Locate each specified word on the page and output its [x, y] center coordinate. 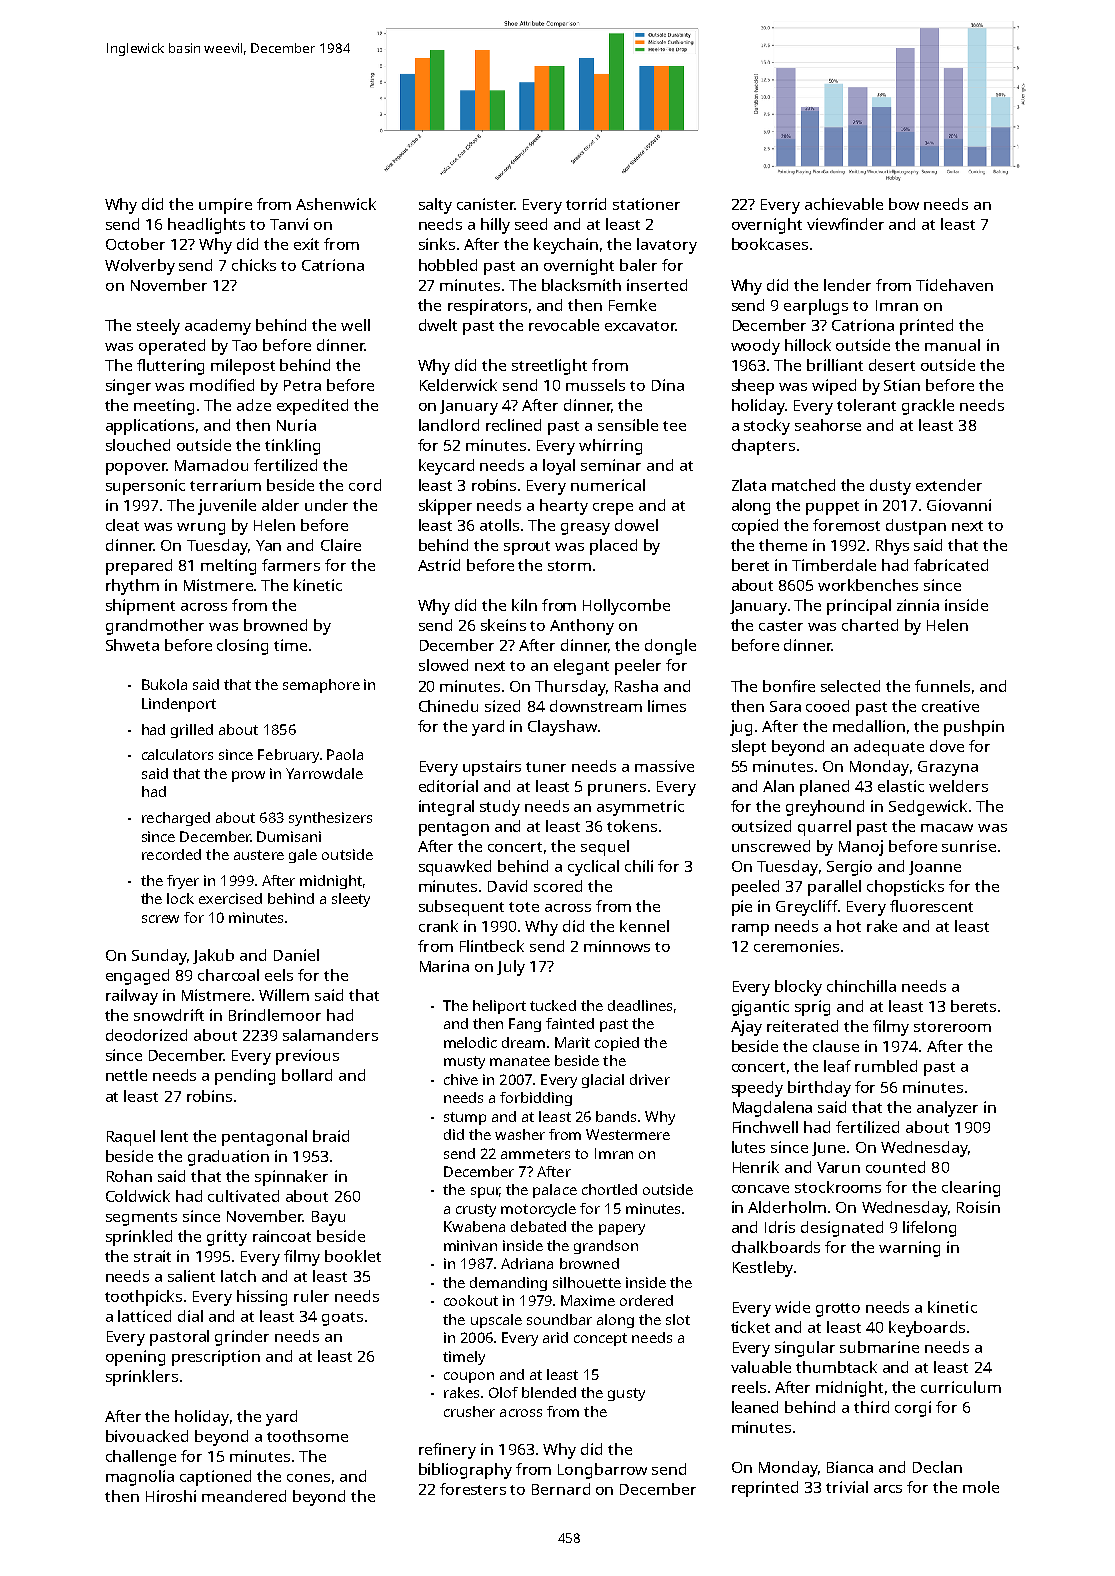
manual [952, 345]
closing [242, 647]
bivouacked [147, 1436]
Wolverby [140, 267]
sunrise [969, 846]
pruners [617, 790]
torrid [586, 204]
